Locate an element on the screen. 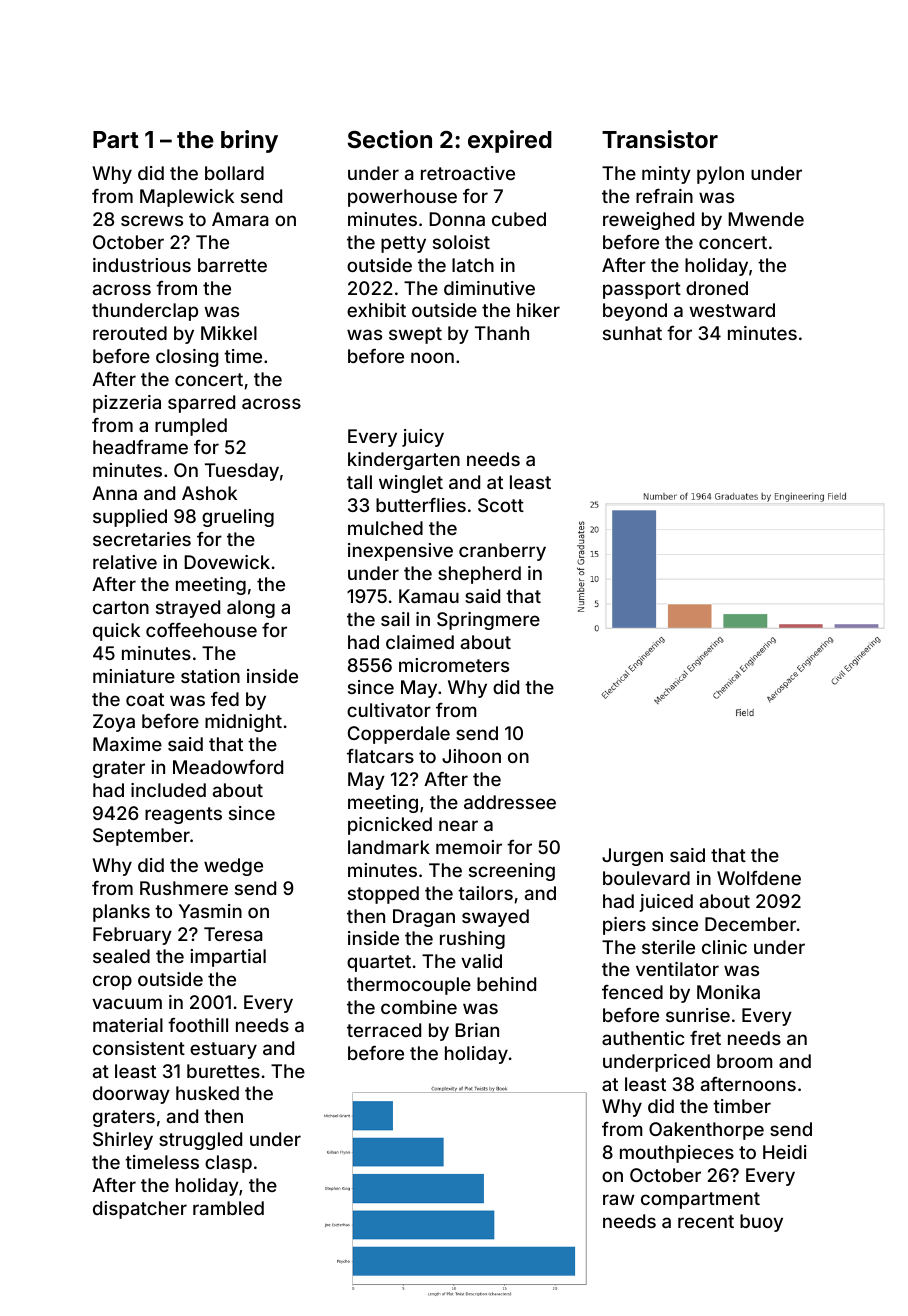 Image resolution: width=908 pixels, height=1316 pixels. Wolfdene is located at coordinates (759, 878).
